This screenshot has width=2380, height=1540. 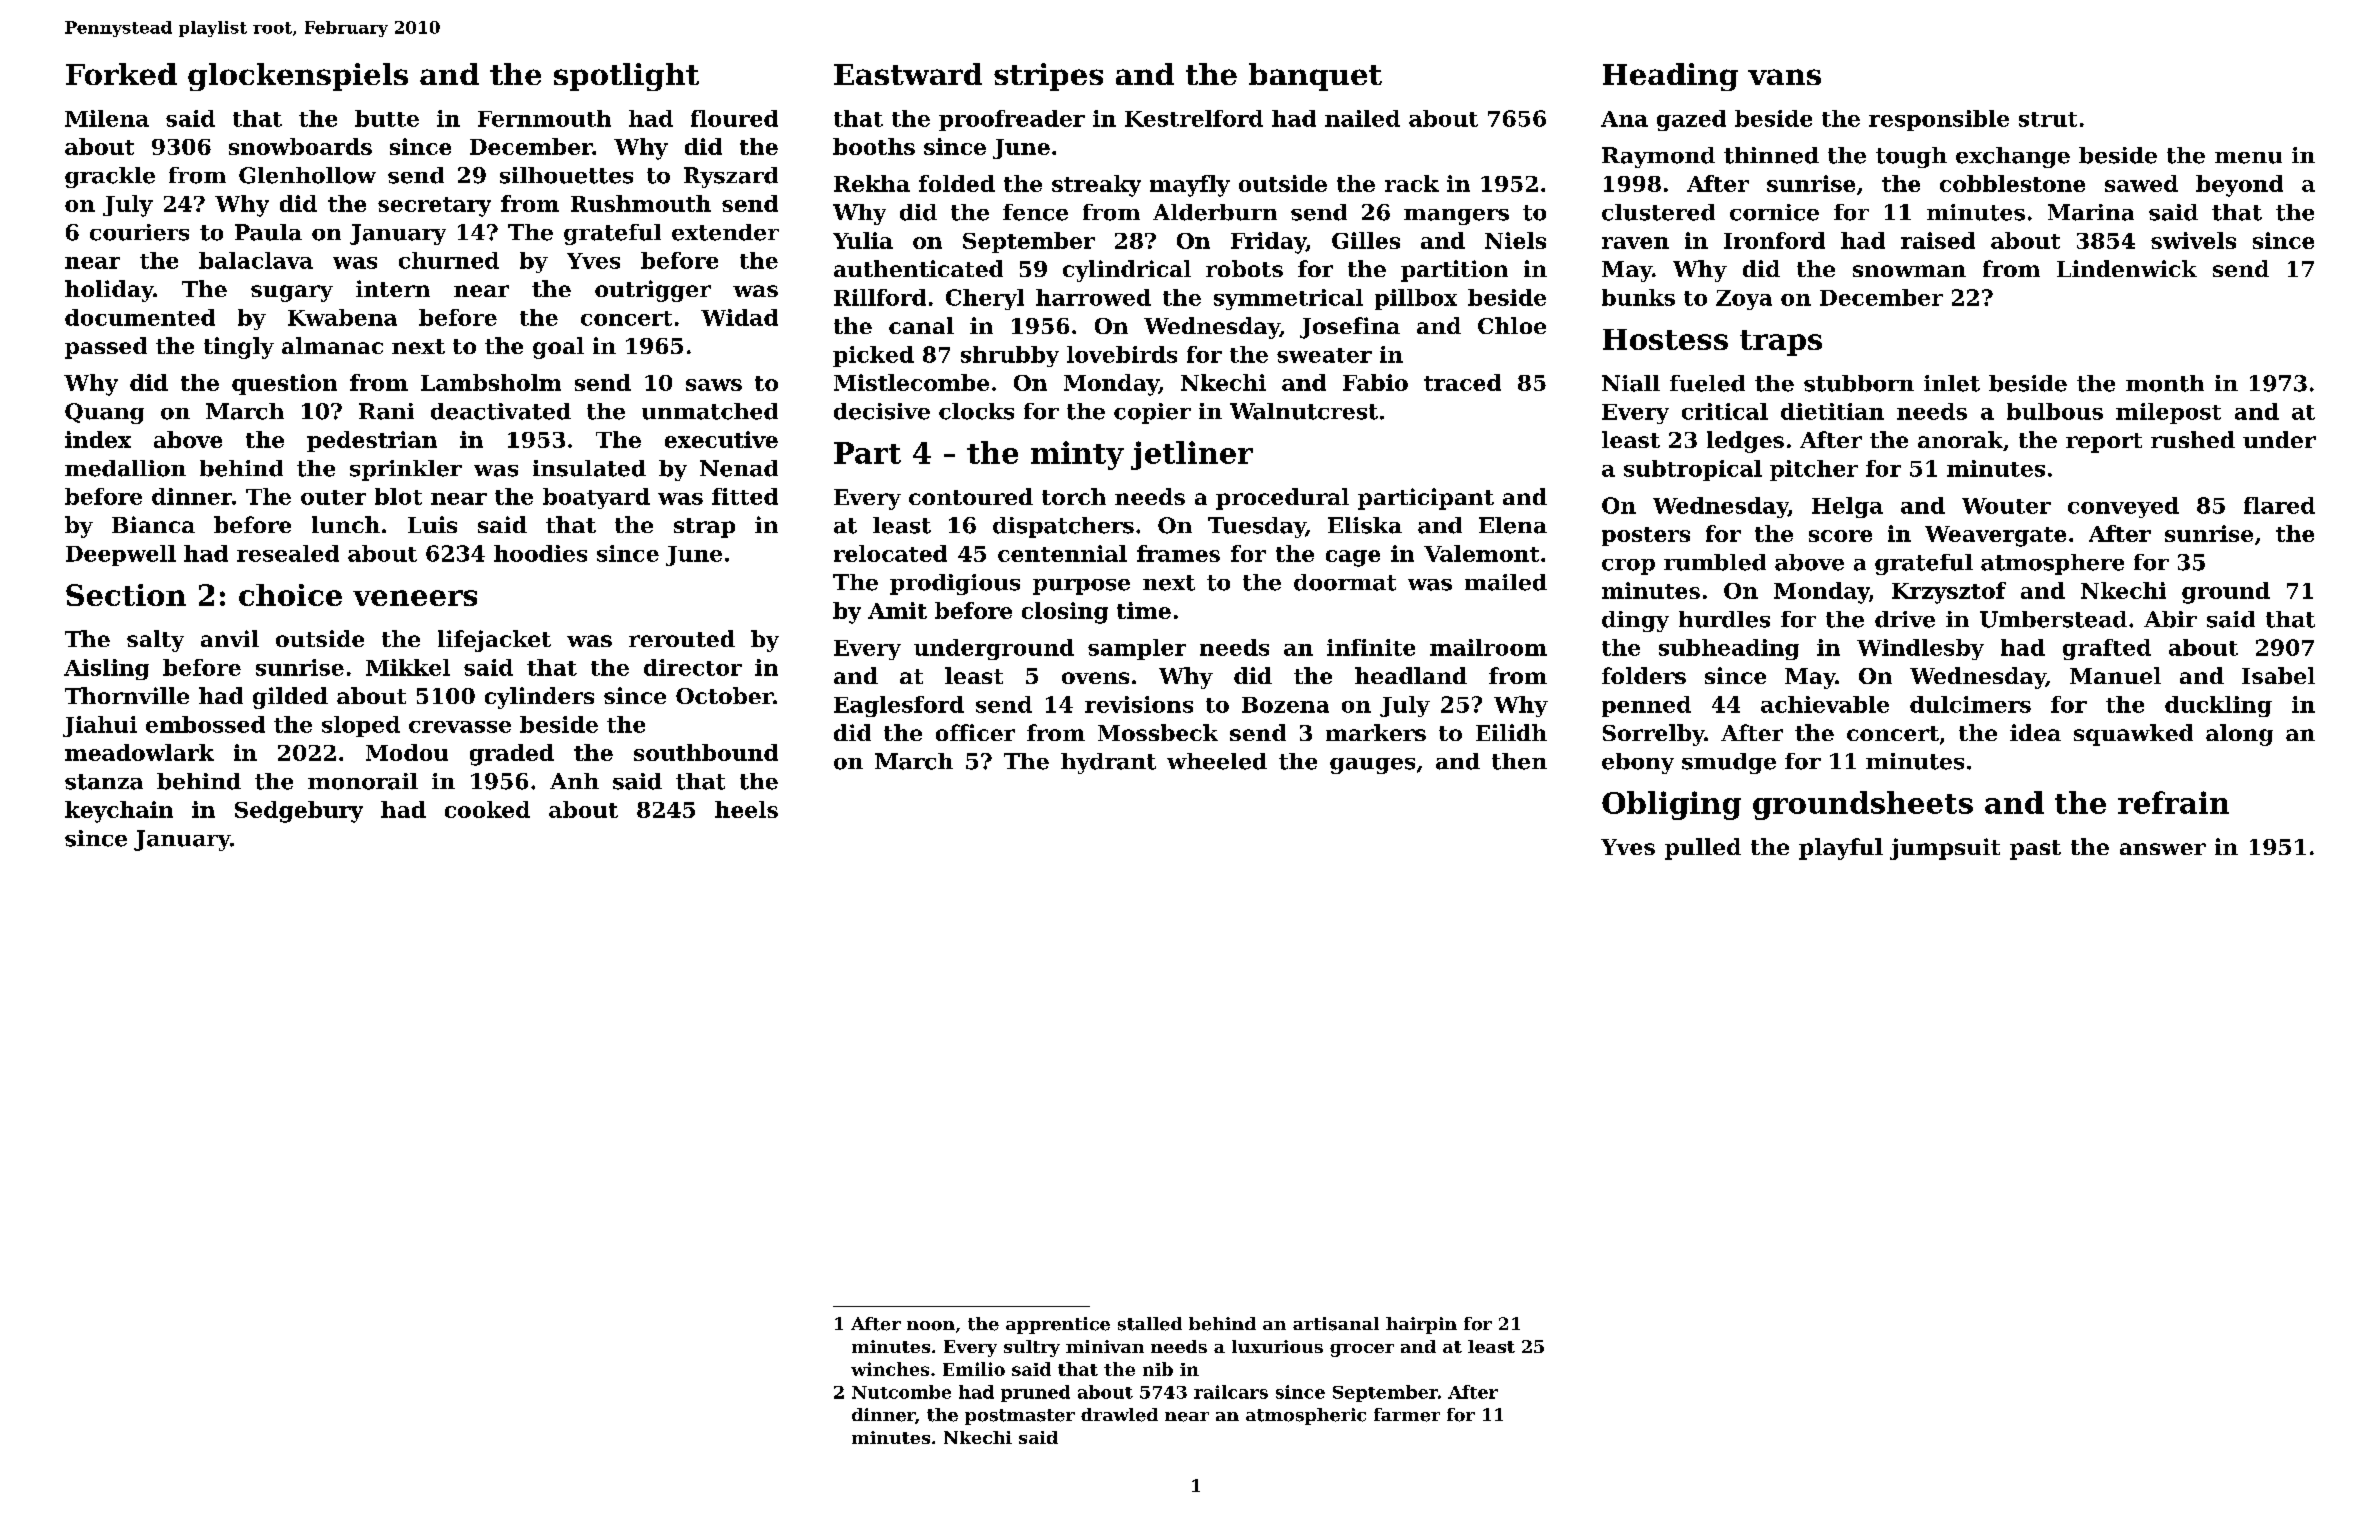 What do you see at coordinates (127, 695) in the screenshot?
I see `Thornville` at bounding box center [127, 695].
